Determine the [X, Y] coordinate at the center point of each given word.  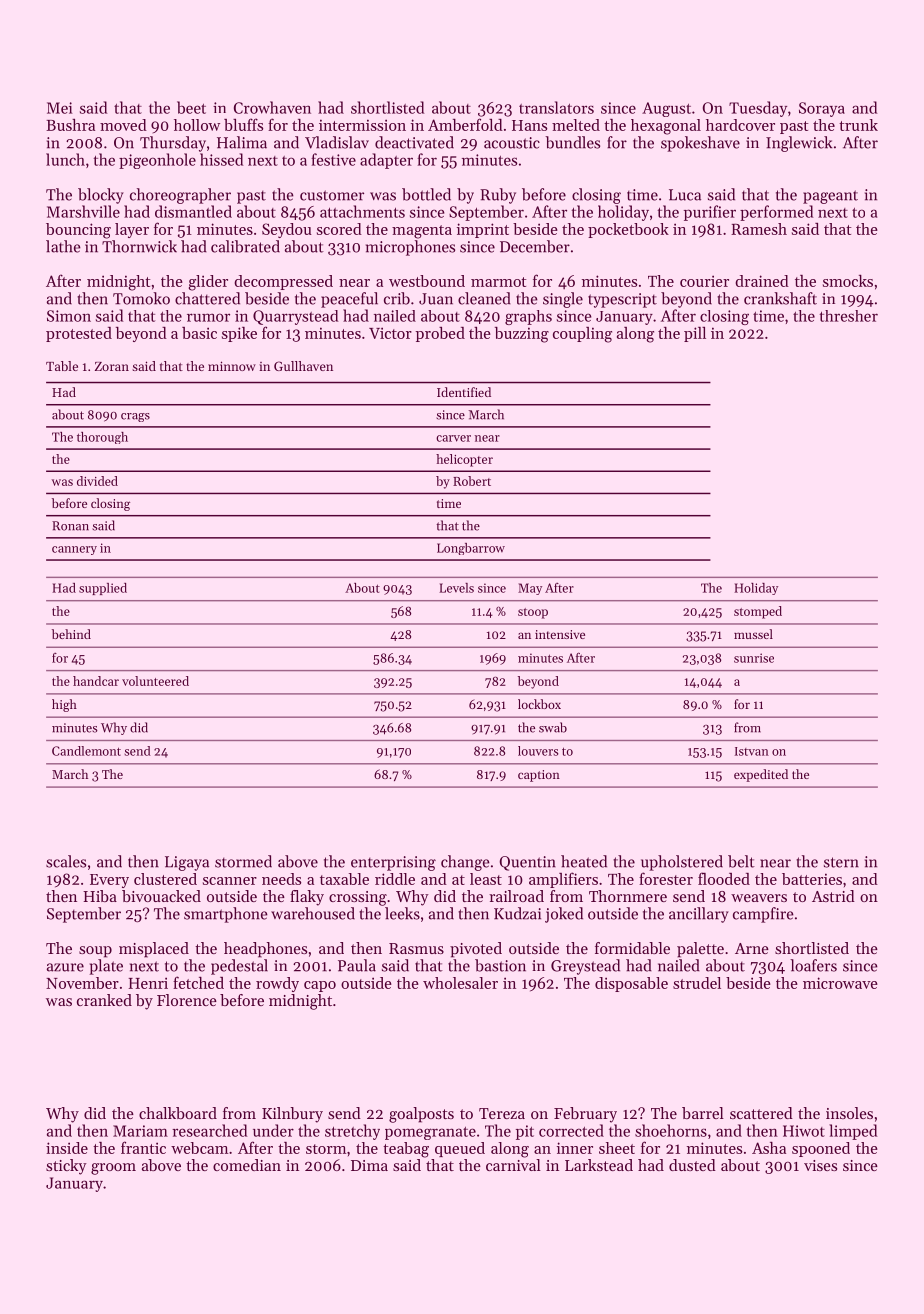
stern [841, 862]
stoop [533, 613]
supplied [103, 589]
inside [67, 1148]
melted [576, 125]
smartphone [226, 915]
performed [776, 213]
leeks [402, 913]
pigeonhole [157, 161]
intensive [560, 634]
